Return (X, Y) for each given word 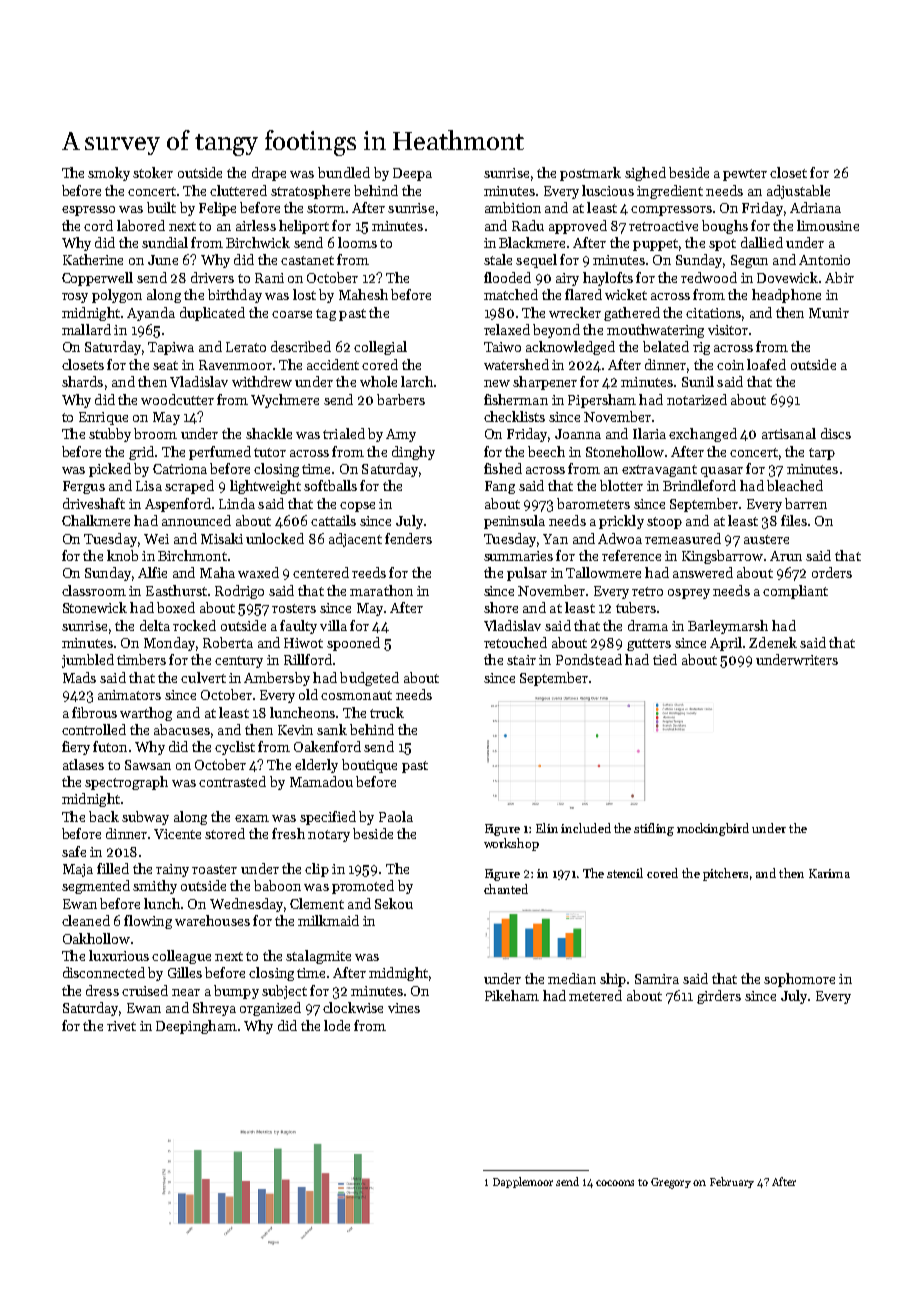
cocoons (615, 1183)
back (104, 816)
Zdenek (773, 642)
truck (387, 712)
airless (256, 225)
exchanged (703, 435)
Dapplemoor (523, 1182)
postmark (590, 174)
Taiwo (502, 347)
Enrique (103, 418)
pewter (745, 175)
